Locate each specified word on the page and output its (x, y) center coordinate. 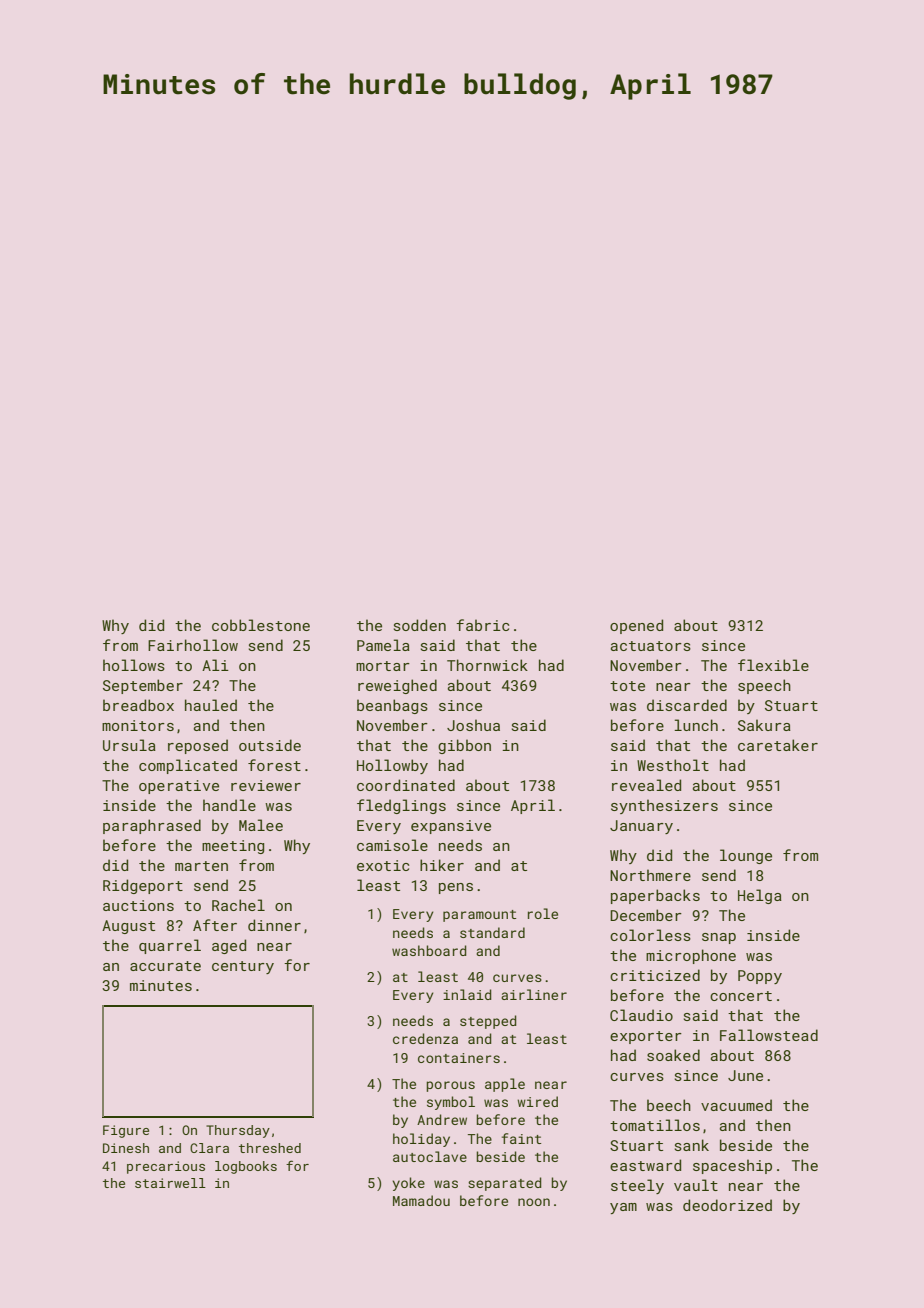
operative (179, 787)
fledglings (401, 806)
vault (696, 1185)
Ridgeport (143, 886)
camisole (392, 845)
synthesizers (664, 806)
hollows (134, 665)
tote (627, 686)
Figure (126, 1131)
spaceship (732, 1166)
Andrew (442, 1119)
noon (534, 1202)
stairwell (170, 1183)
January (641, 827)
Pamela (383, 645)
